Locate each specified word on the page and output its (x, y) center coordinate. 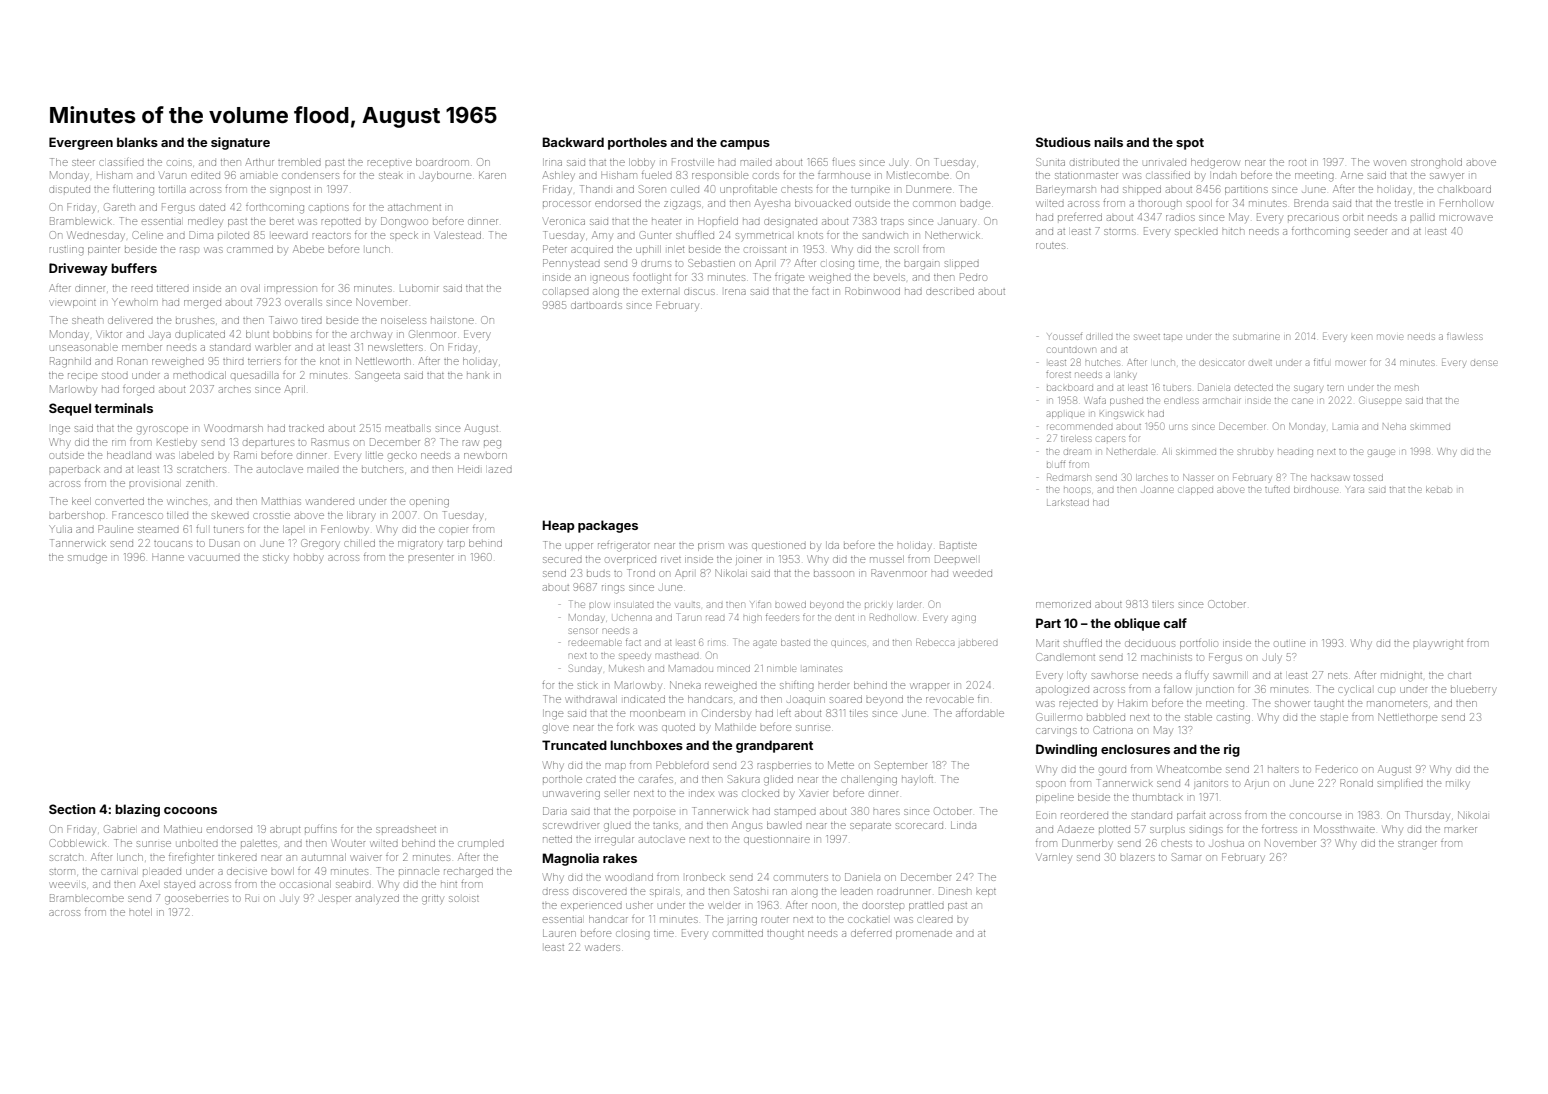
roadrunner (904, 891)
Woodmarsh (234, 428)
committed (738, 933)
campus (745, 145)
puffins (321, 829)
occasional (306, 884)
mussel (887, 559)
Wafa (1096, 400)
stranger (1417, 845)
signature (240, 143)
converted (119, 501)
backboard (1070, 388)
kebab (1439, 490)
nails (1108, 142)
